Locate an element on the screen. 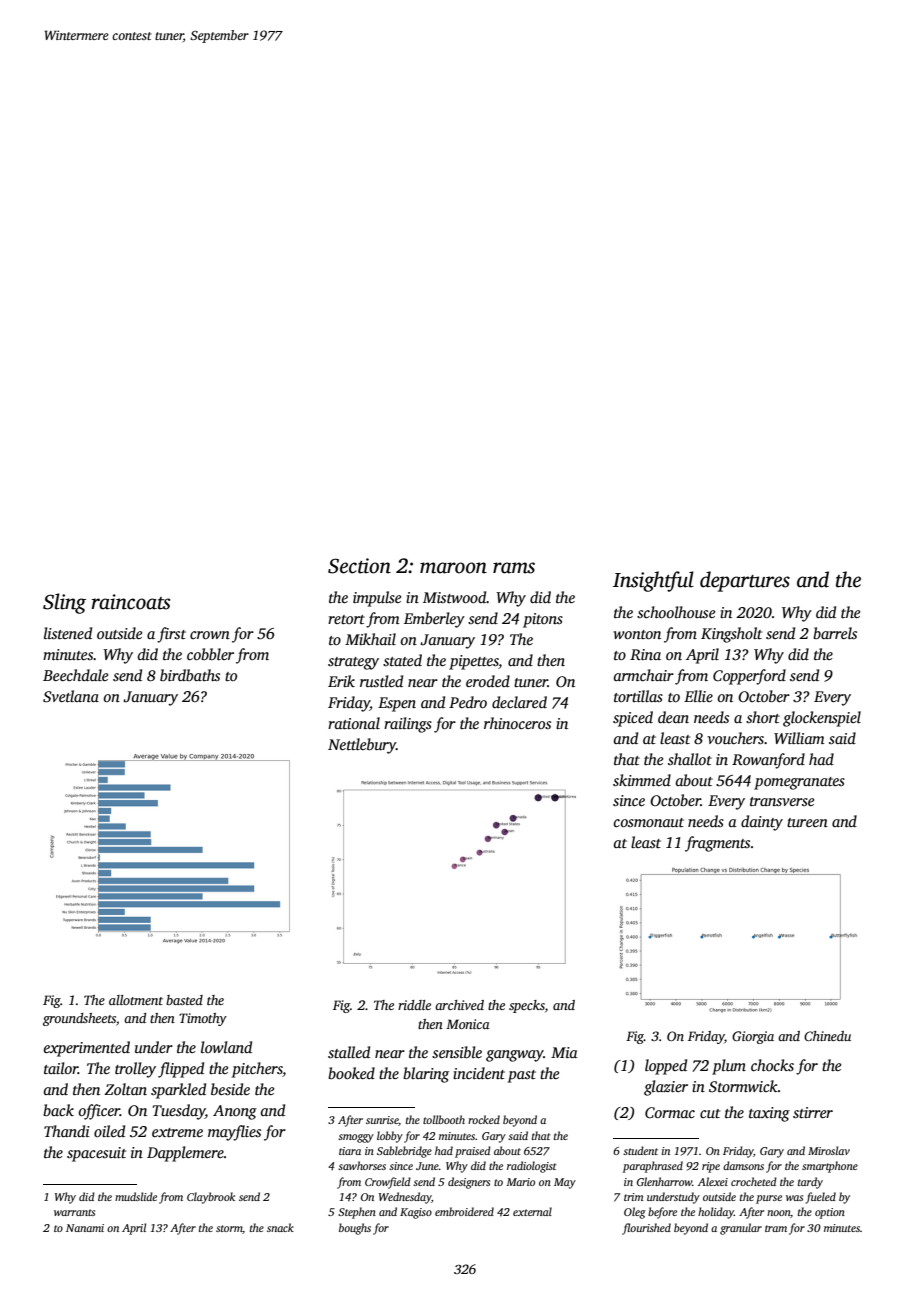 This screenshot has height=1316, width=908. cosmonaut is located at coordinates (649, 822).
